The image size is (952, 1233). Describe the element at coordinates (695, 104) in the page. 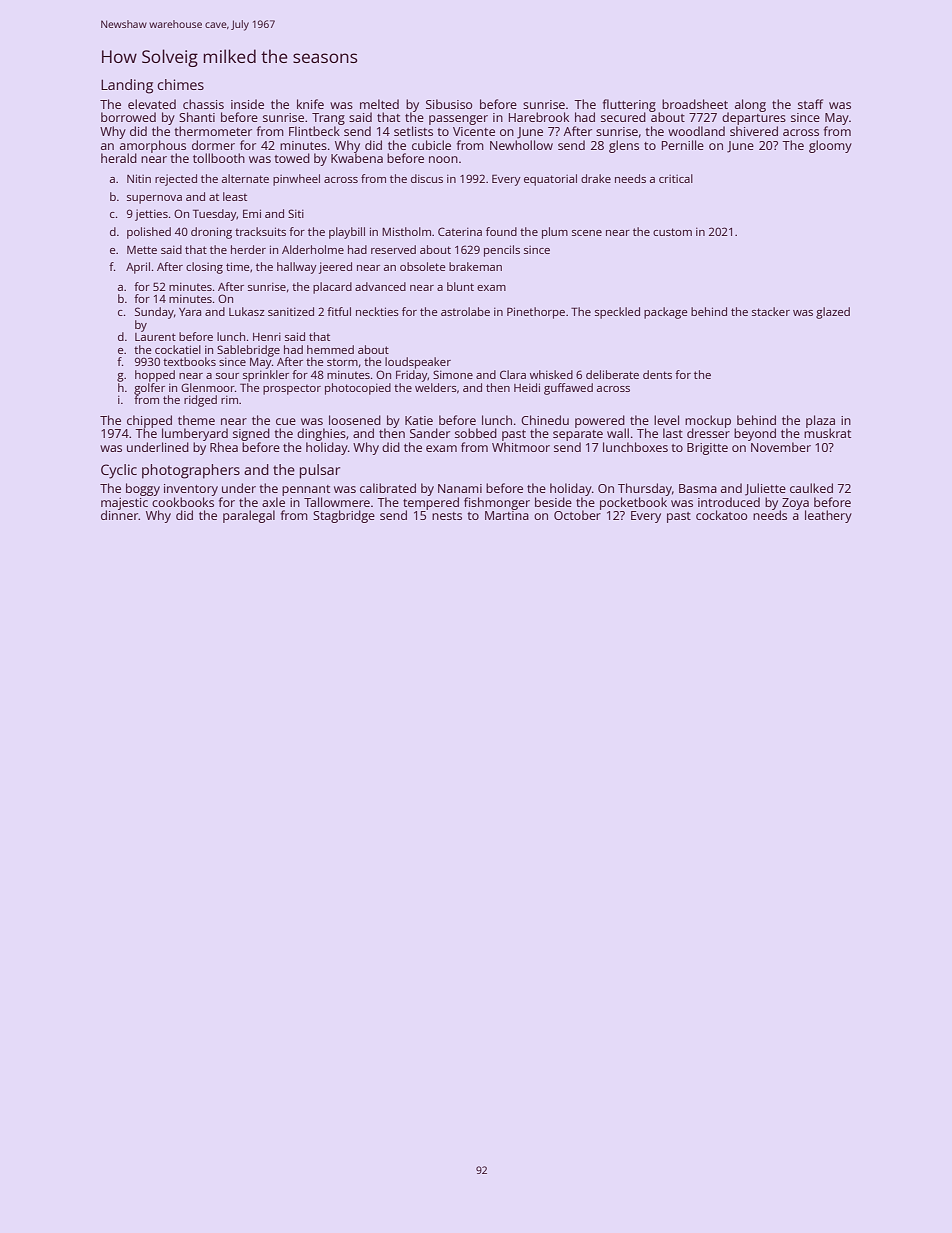

I see `broadsheet` at that location.
